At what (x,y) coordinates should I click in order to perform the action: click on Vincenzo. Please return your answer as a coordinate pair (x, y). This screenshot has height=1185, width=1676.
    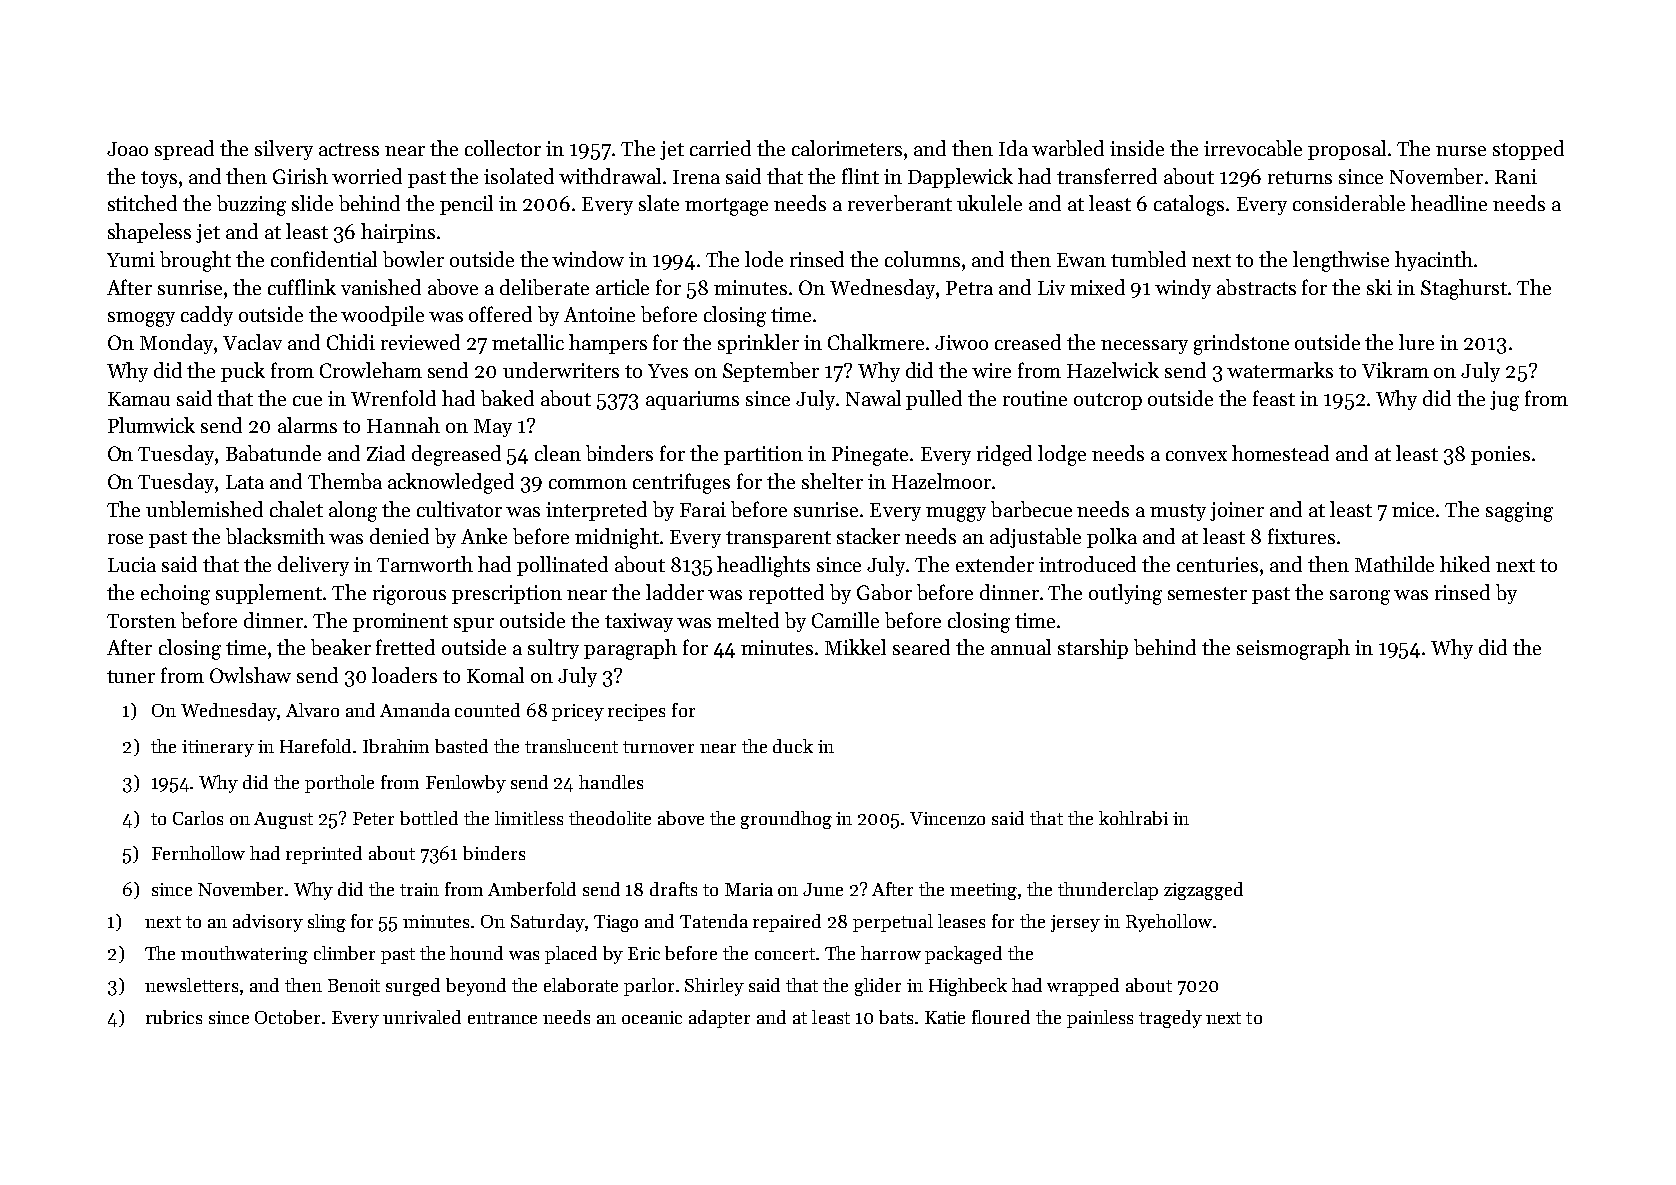
    Looking at the image, I should click on (947, 818).
